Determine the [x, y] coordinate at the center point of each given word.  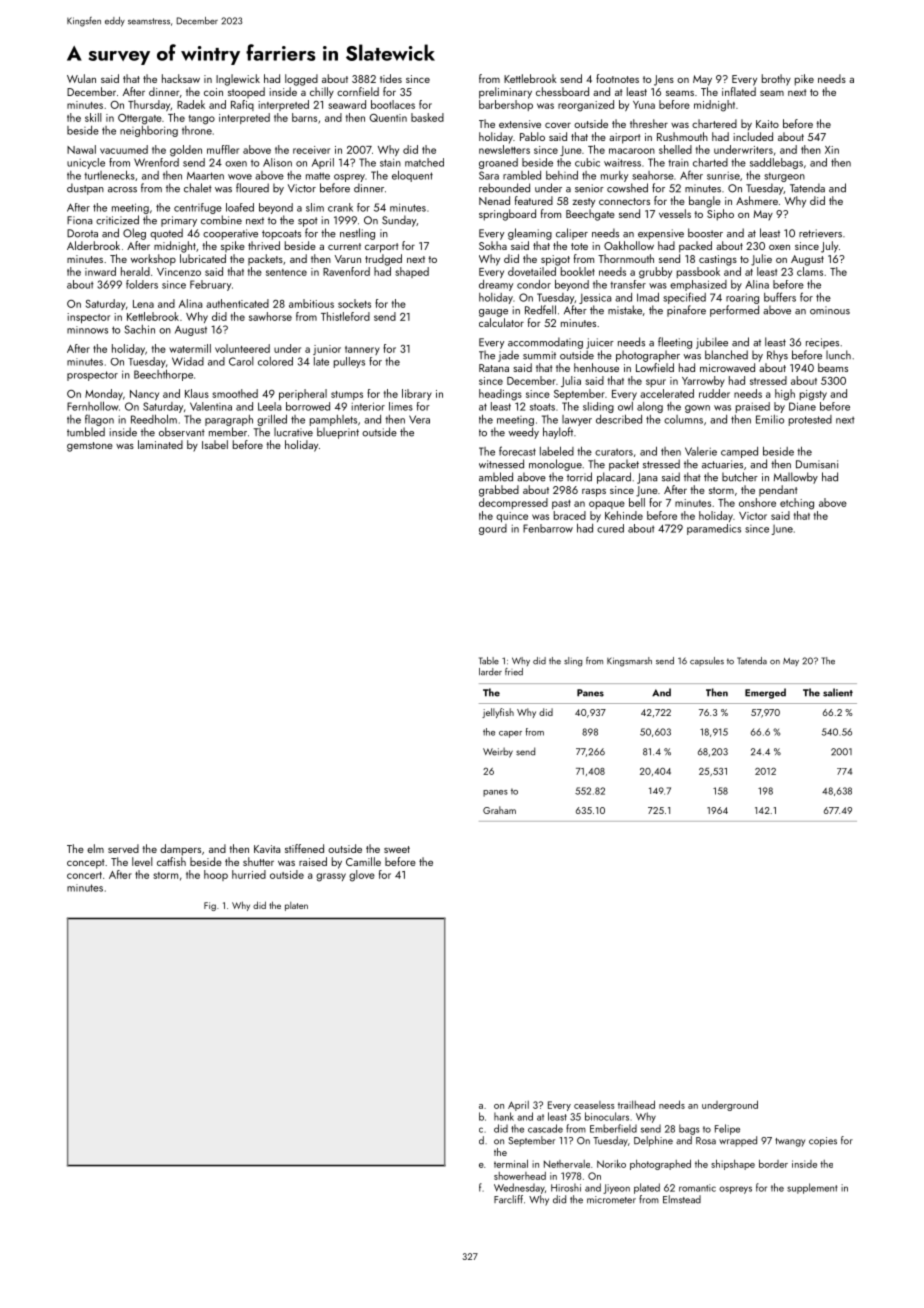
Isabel [215, 444]
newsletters [504, 149]
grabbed [499, 491]
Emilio [770, 419]
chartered [714, 123]
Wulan [81, 78]
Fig [210, 906]
